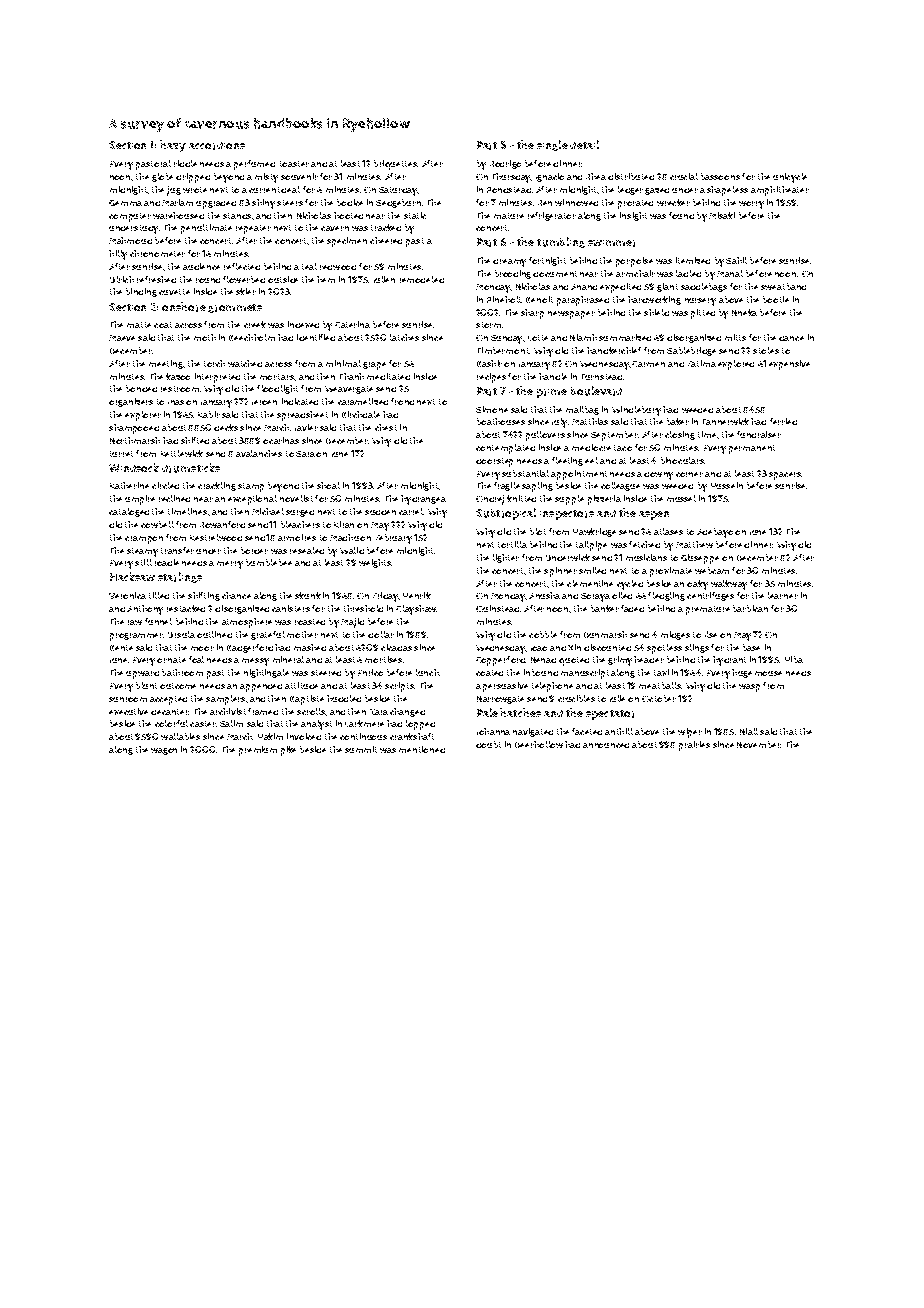 The image size is (924, 1308). Describe the element at coordinates (715, 533) in the screenshot. I see `Adebayo` at that location.
